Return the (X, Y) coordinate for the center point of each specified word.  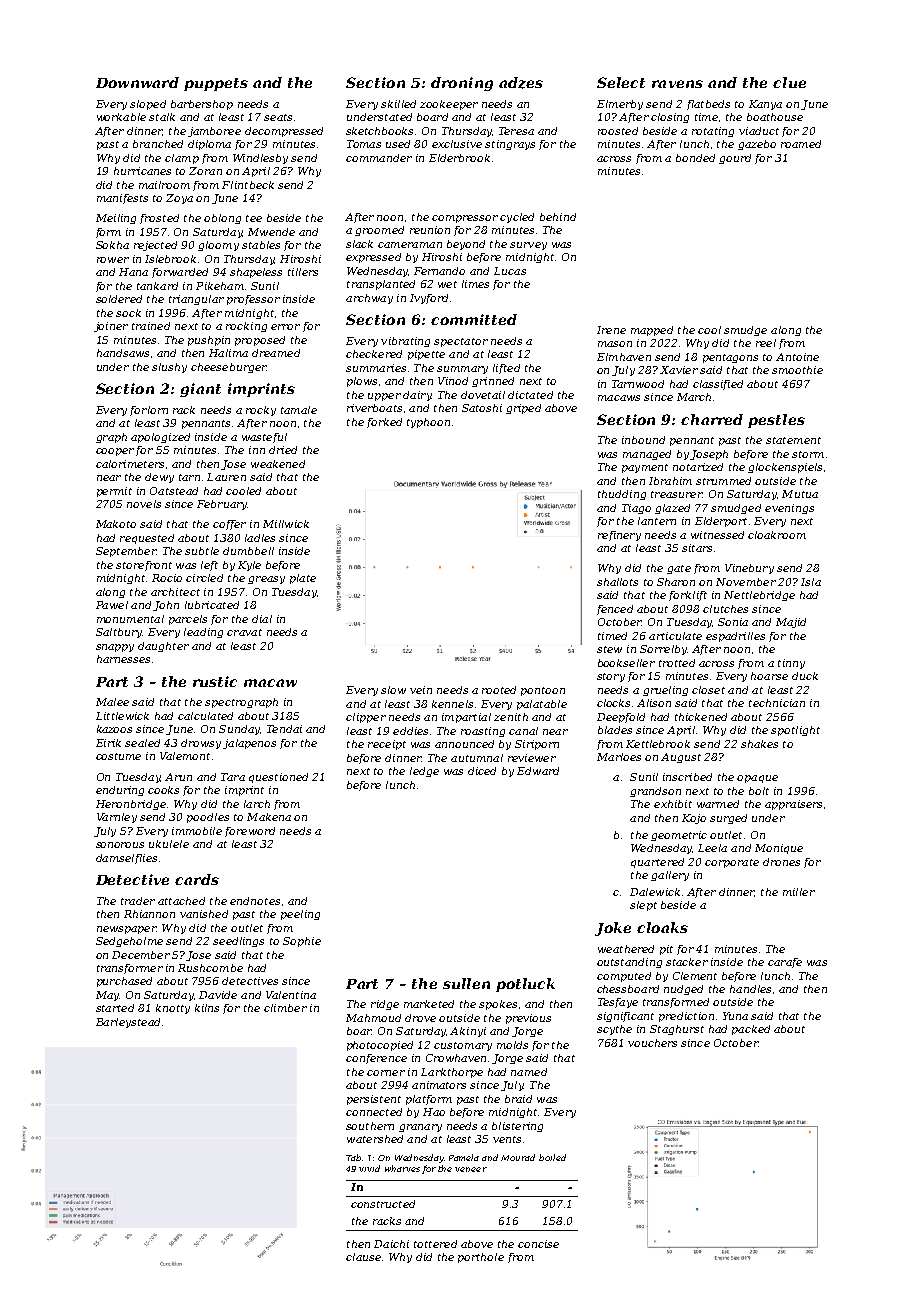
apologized (160, 438)
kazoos (114, 729)
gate (679, 569)
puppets (216, 84)
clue (789, 82)
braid (518, 1099)
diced (482, 771)
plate (303, 579)
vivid (369, 1168)
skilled (398, 104)
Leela (712, 848)
